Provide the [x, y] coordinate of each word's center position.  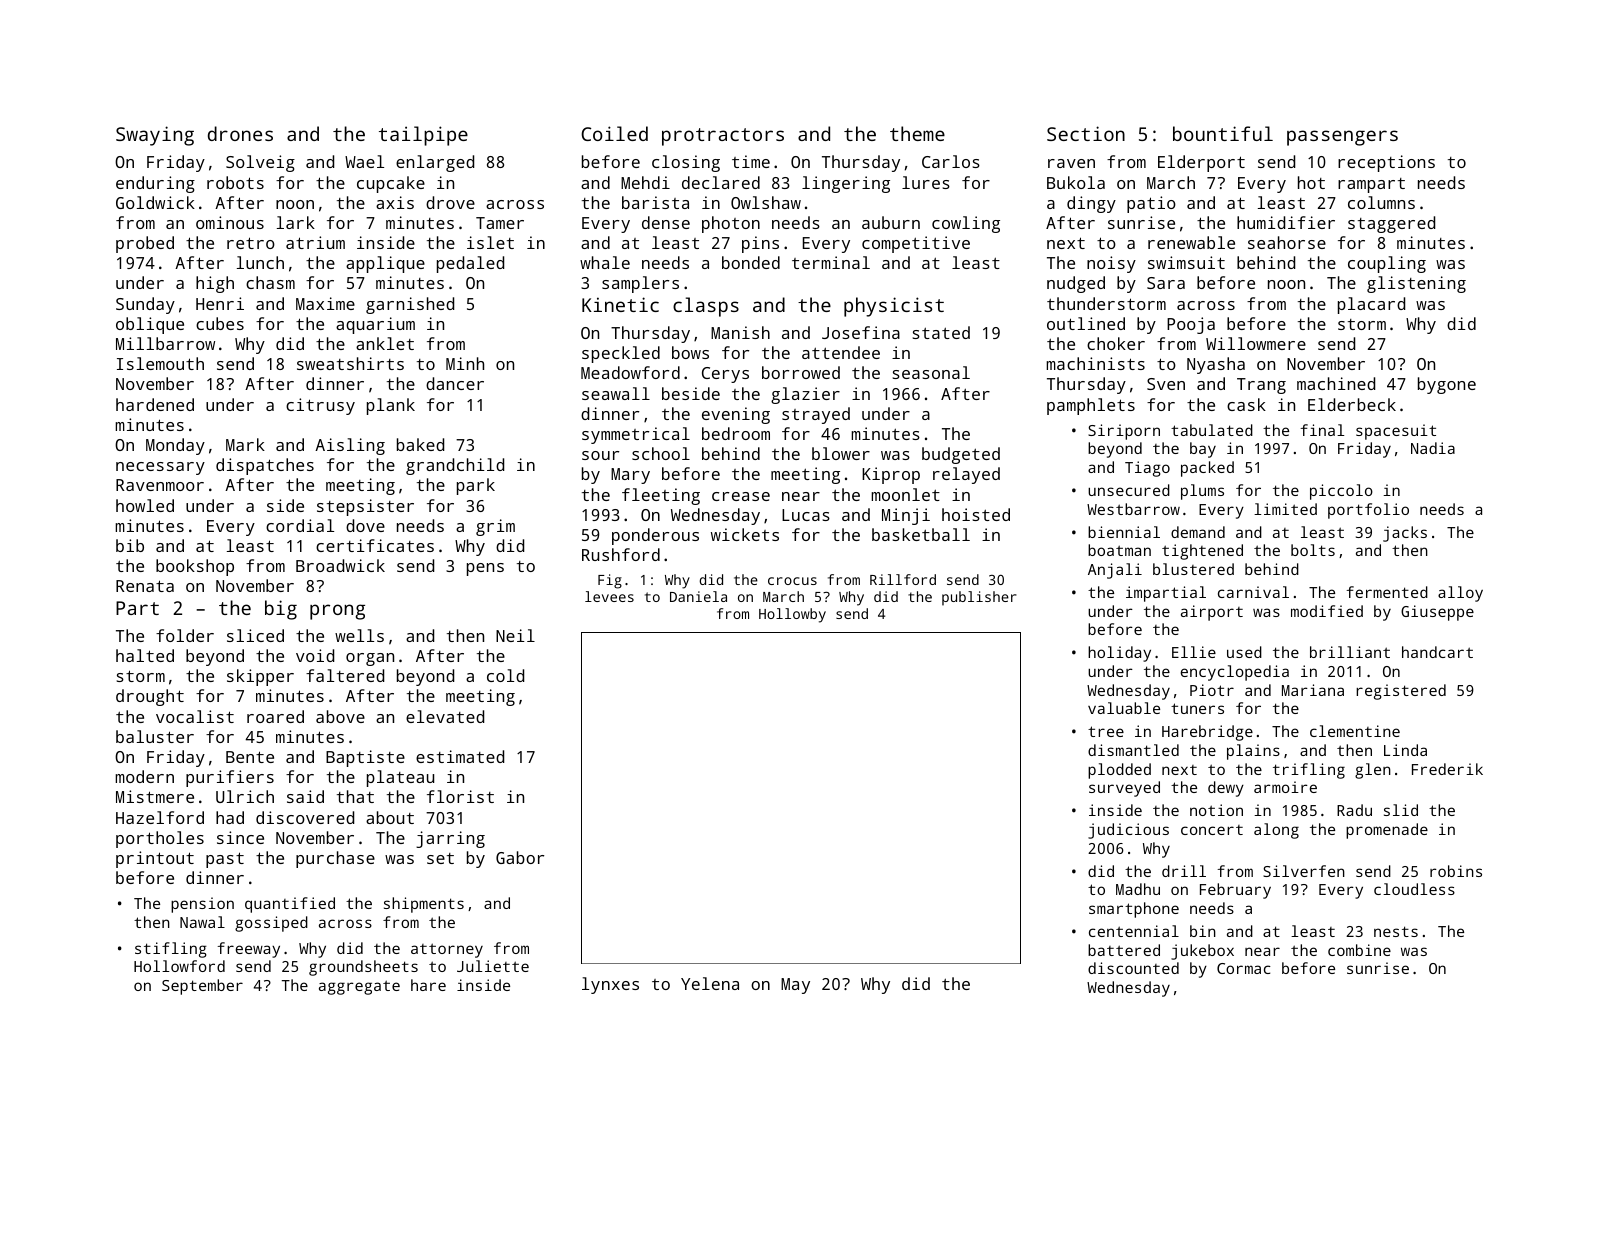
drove [450, 202]
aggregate [359, 987]
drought [150, 697]
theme [917, 133]
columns [1381, 202]
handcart [1437, 652]
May [795, 986]
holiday [1119, 654]
